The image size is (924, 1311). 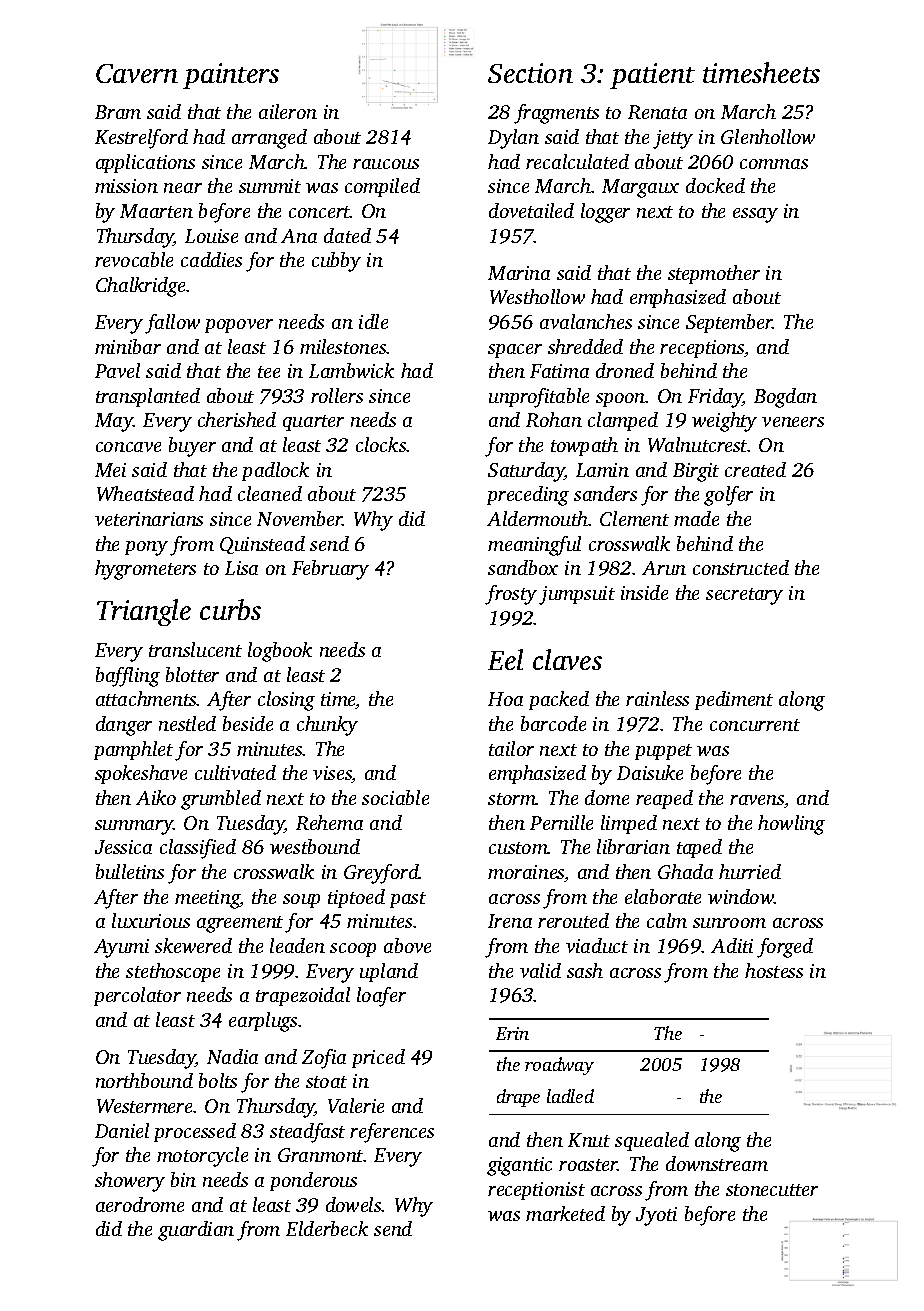 What do you see at coordinates (741, 567) in the screenshot?
I see `constructed` at bounding box center [741, 567].
